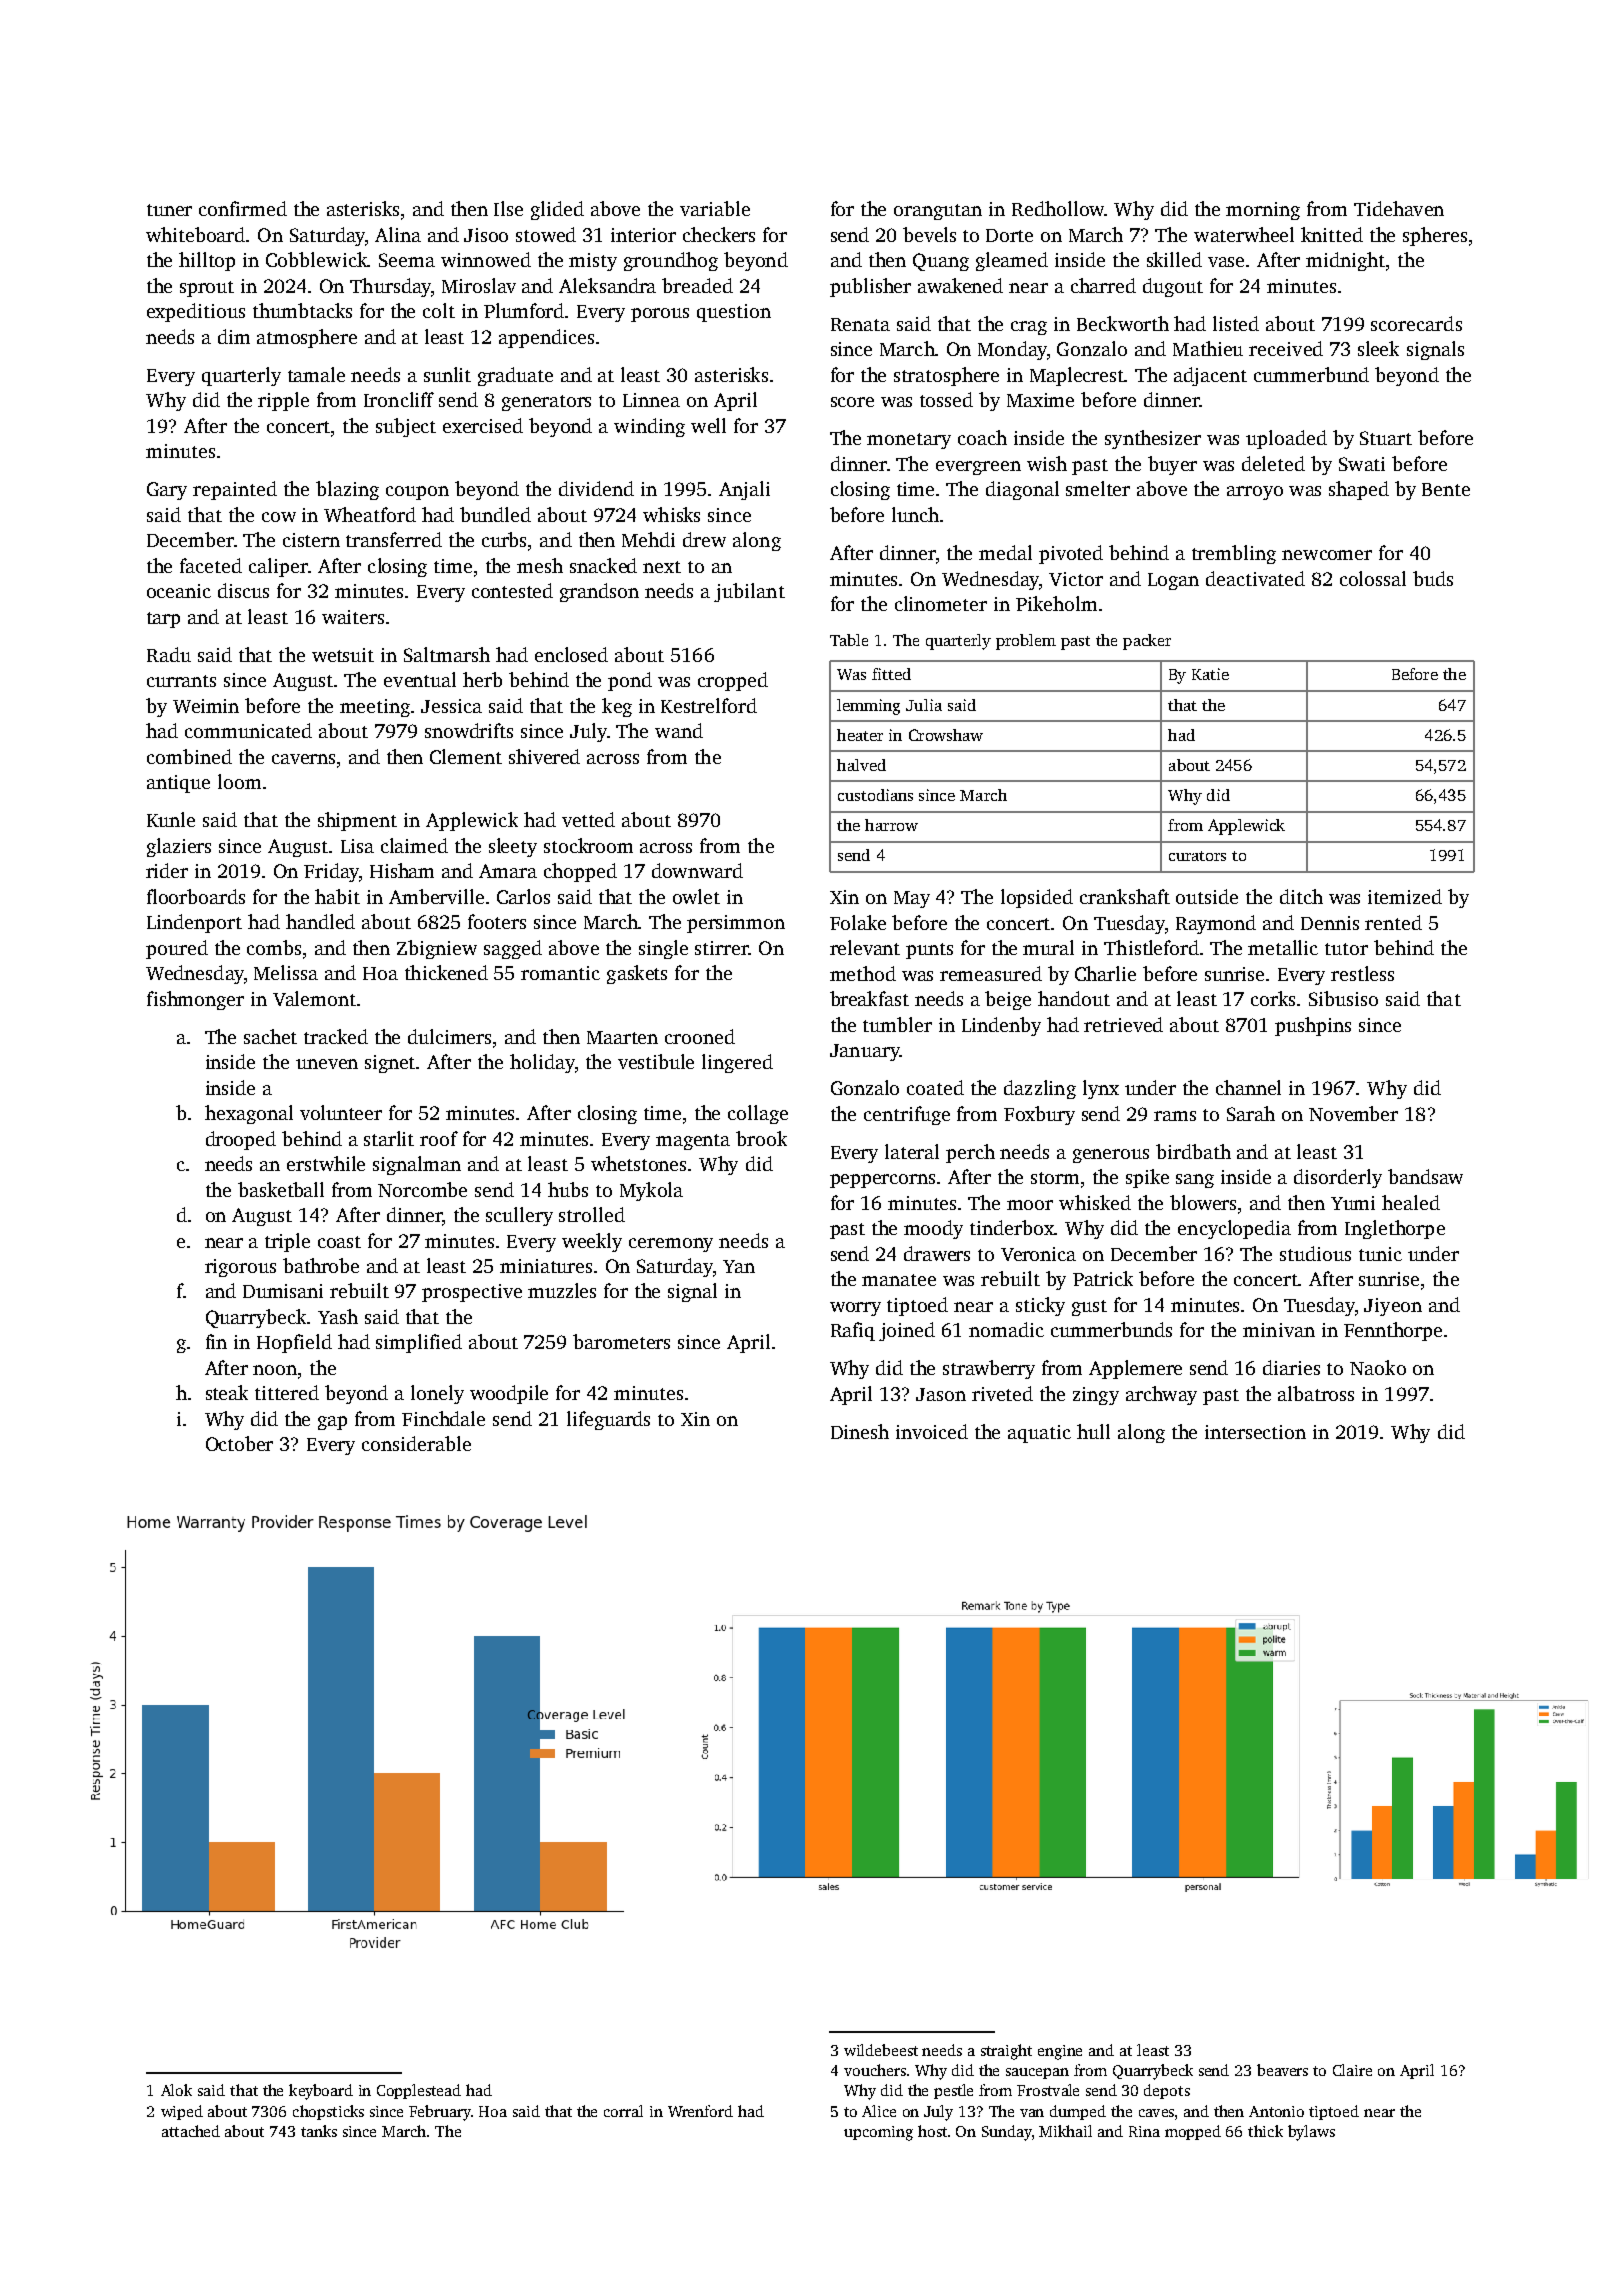  I want to click on considerable, so click(416, 1443).
